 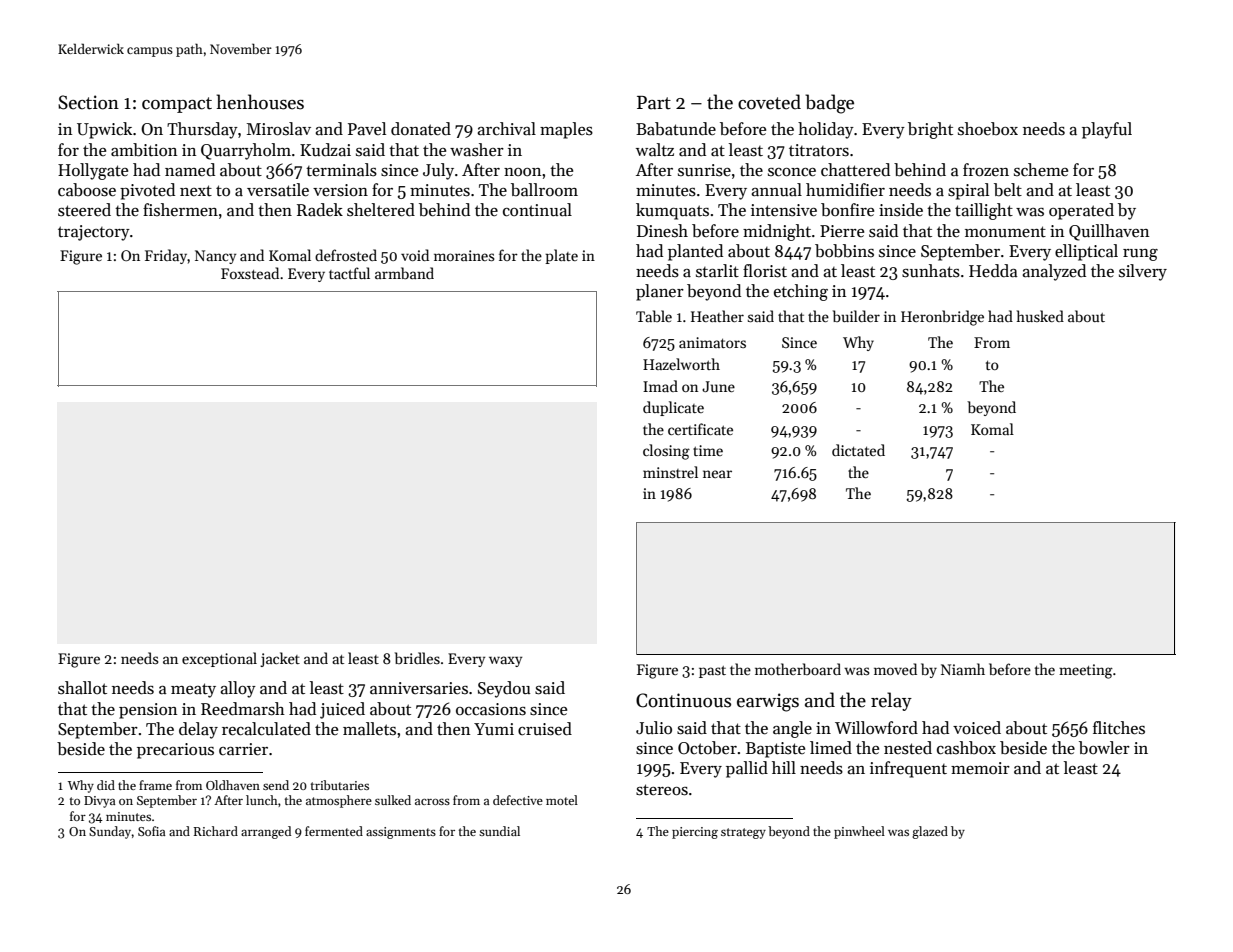 I want to click on minstrel, so click(x=670, y=472).
